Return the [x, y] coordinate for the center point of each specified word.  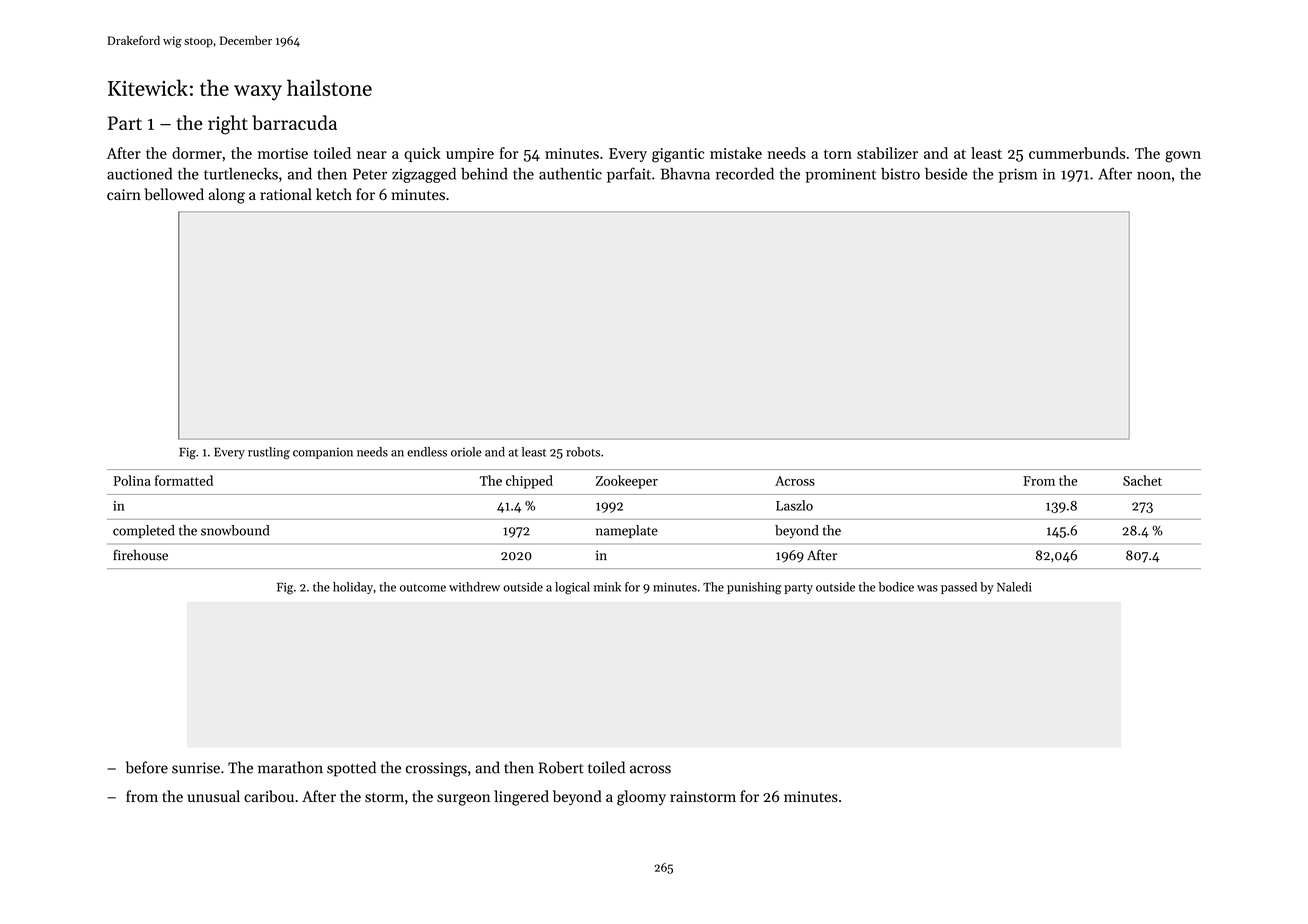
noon [1154, 175]
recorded [745, 174]
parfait [629, 175]
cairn [124, 194]
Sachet [1142, 480]
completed [144, 531]
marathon [290, 767]
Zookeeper [627, 482]
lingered [521, 798]
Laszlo [794, 505]
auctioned [139, 174]
